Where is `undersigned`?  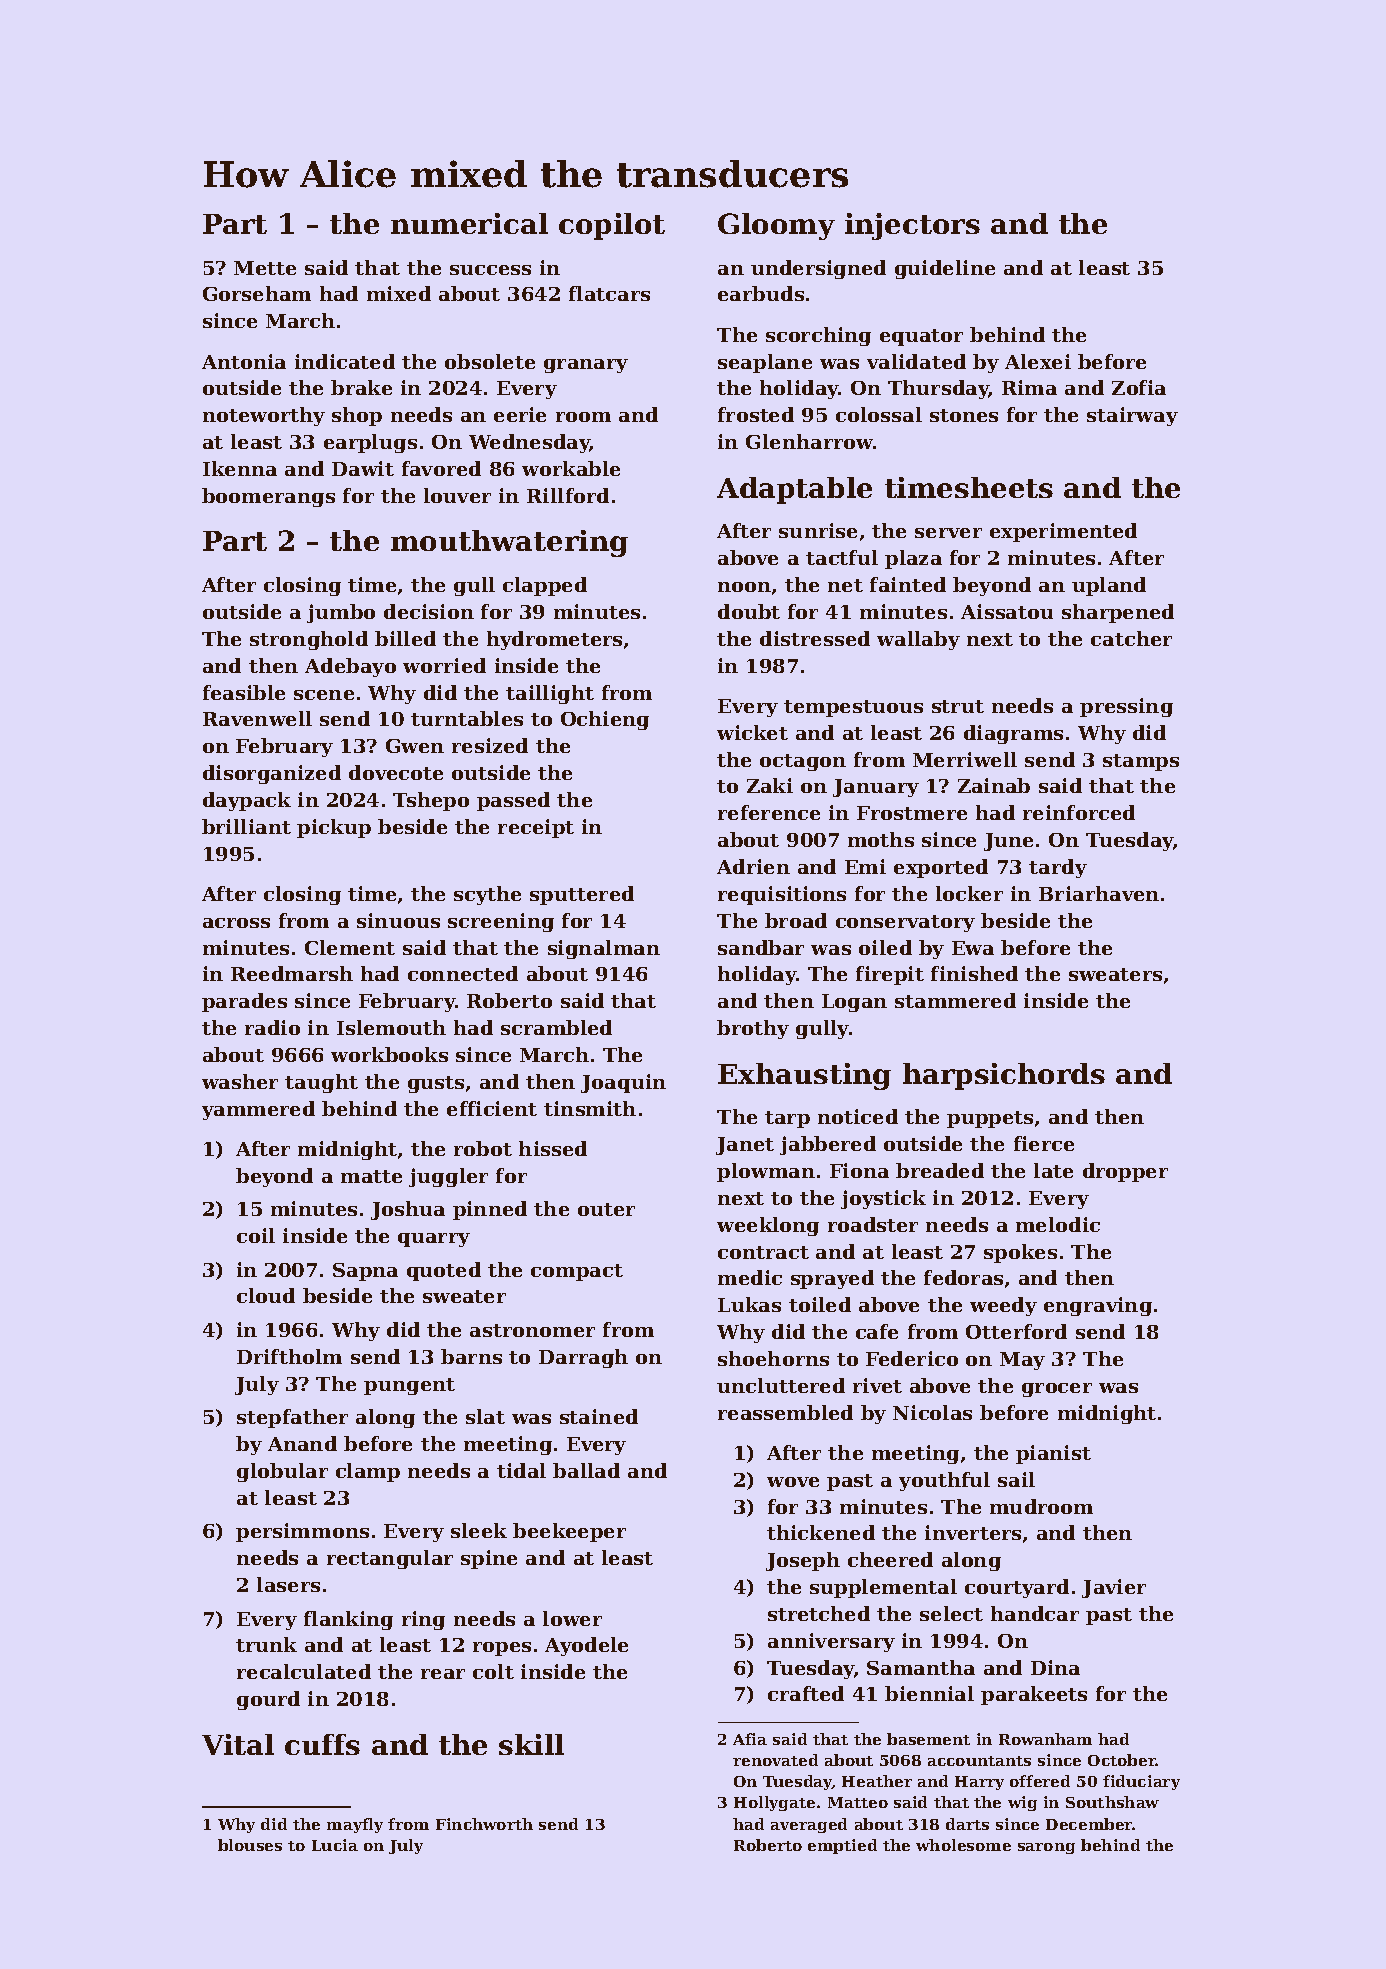
undersigned is located at coordinates (818, 269).
